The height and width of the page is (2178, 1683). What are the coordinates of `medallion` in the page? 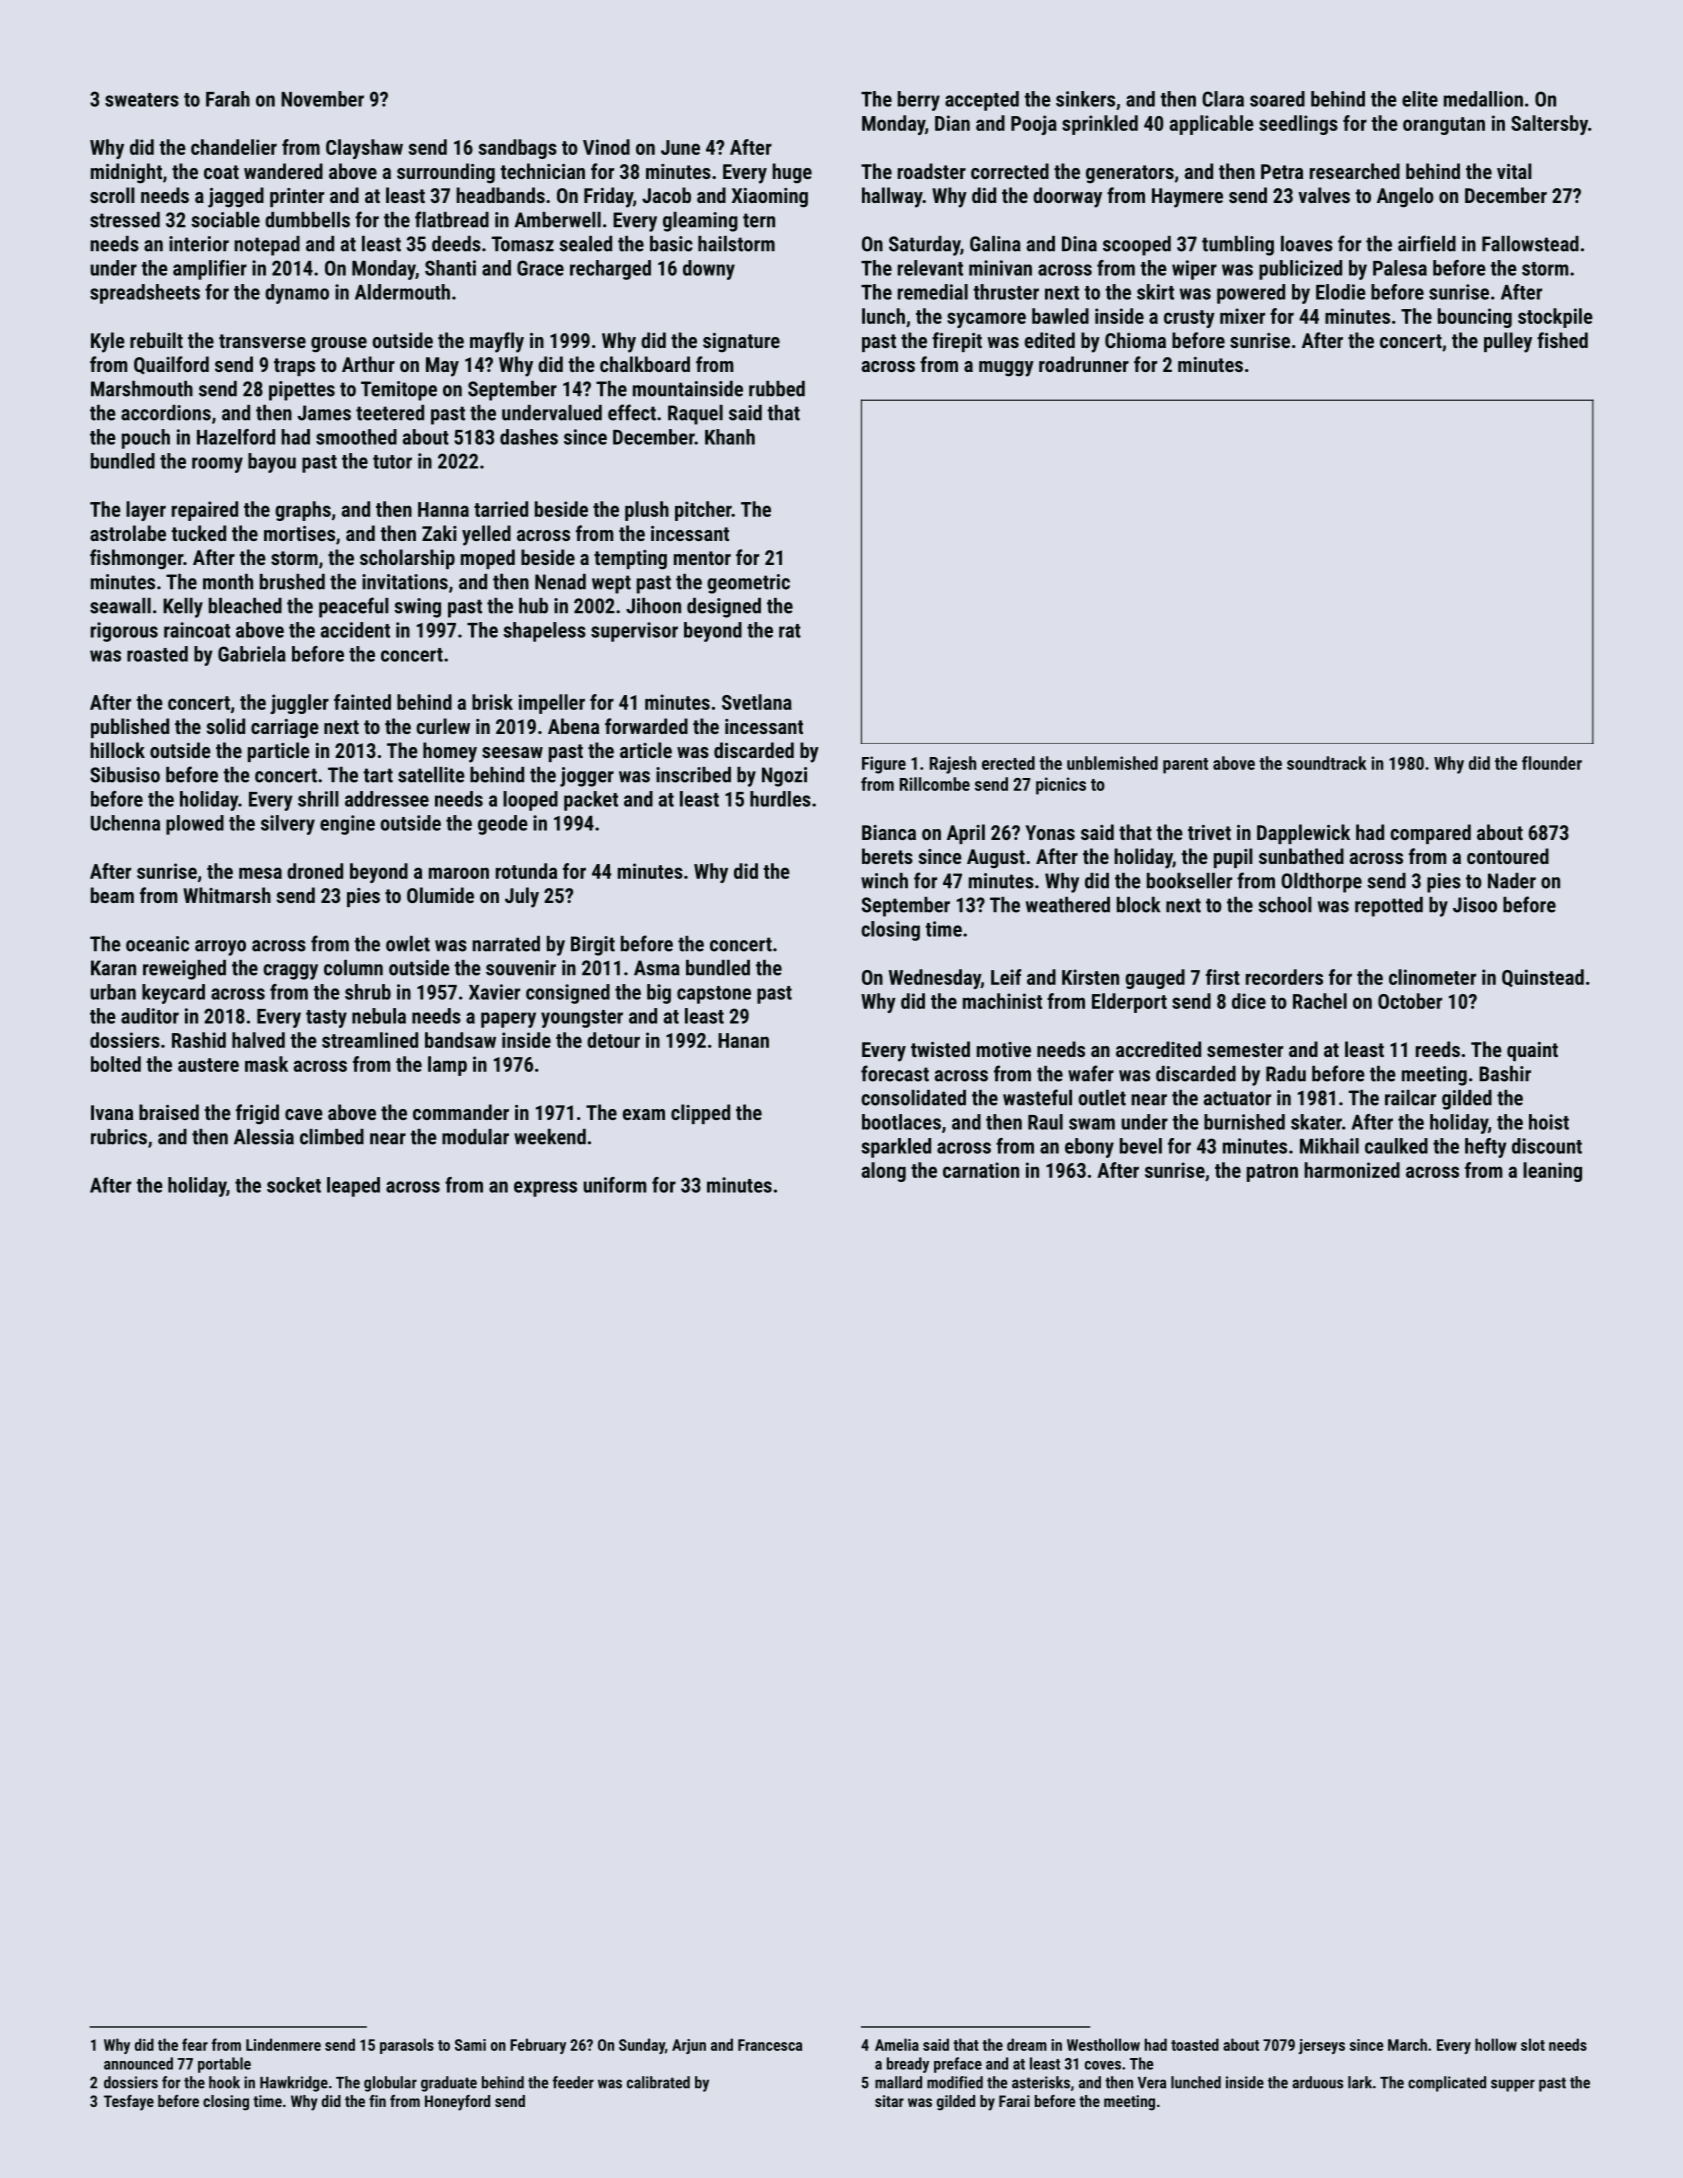 It's located at (1483, 99).
